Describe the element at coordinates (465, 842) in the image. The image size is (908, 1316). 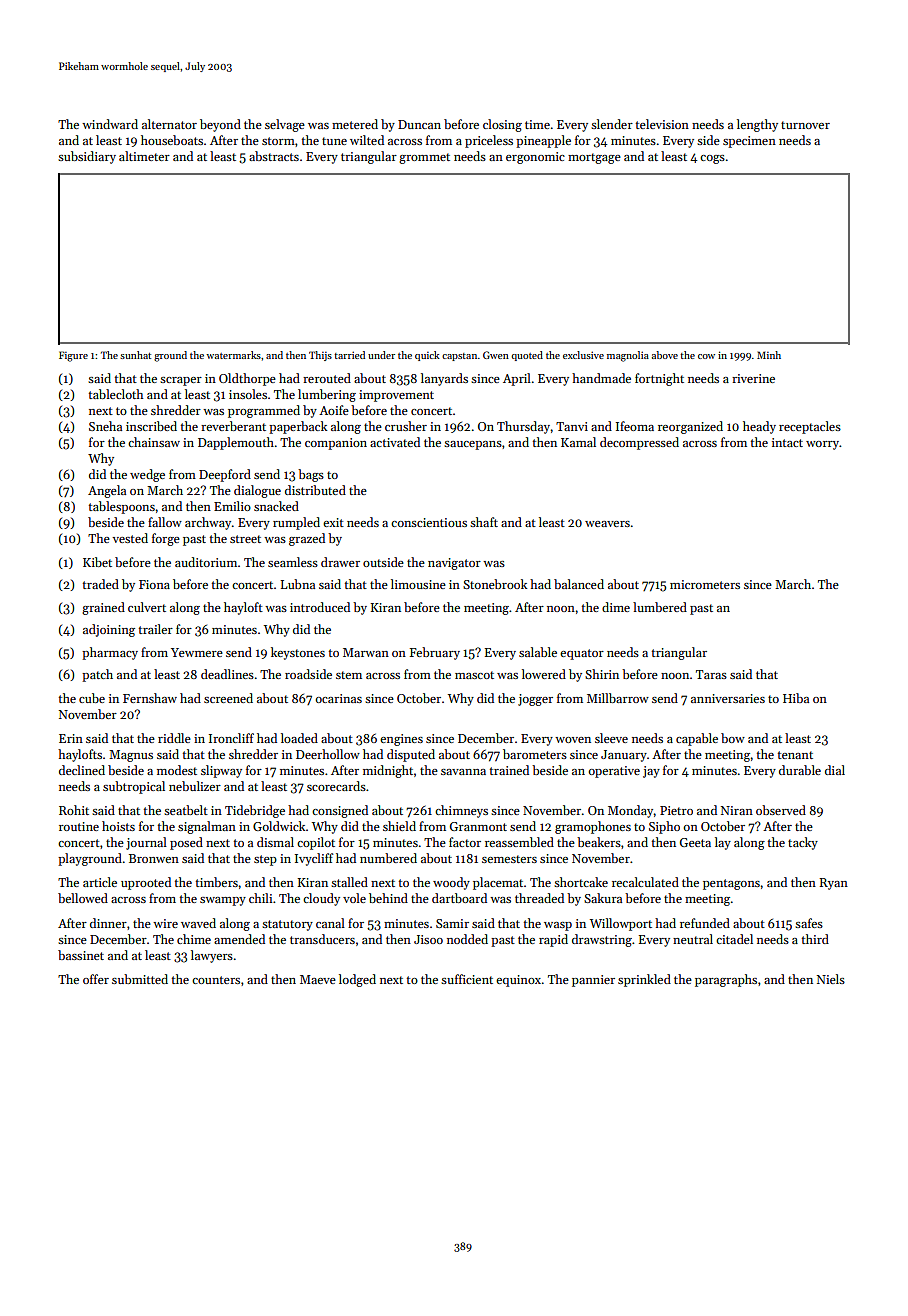
I see `factor` at that location.
